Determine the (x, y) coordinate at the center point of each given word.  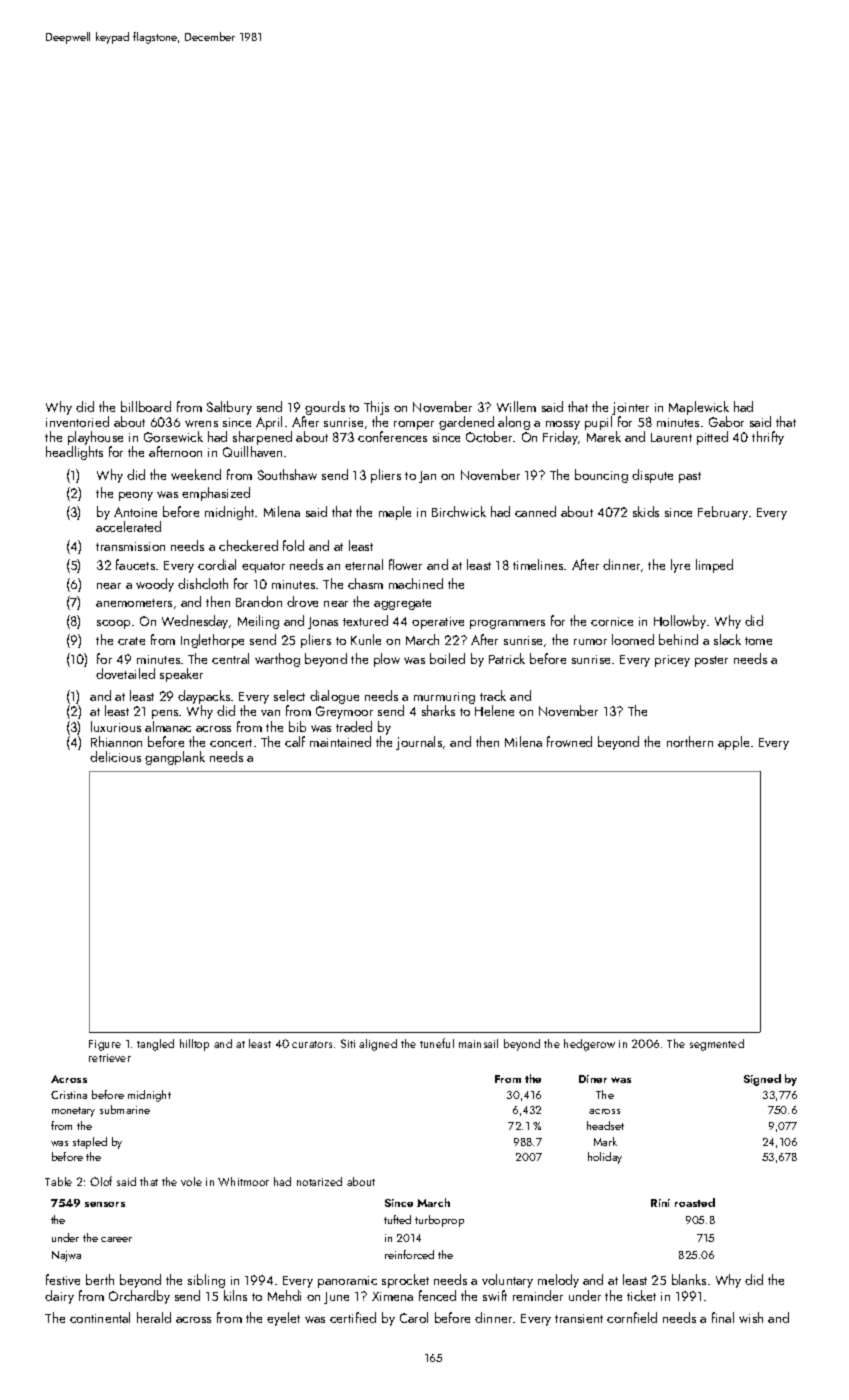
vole (191, 1181)
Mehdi (284, 1295)
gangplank (175, 758)
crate (131, 641)
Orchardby (139, 1297)
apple (733, 743)
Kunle (366, 639)
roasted (695, 1202)
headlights (74, 453)
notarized (319, 1181)
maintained (340, 741)
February (723, 513)
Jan (427, 477)
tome (758, 641)
